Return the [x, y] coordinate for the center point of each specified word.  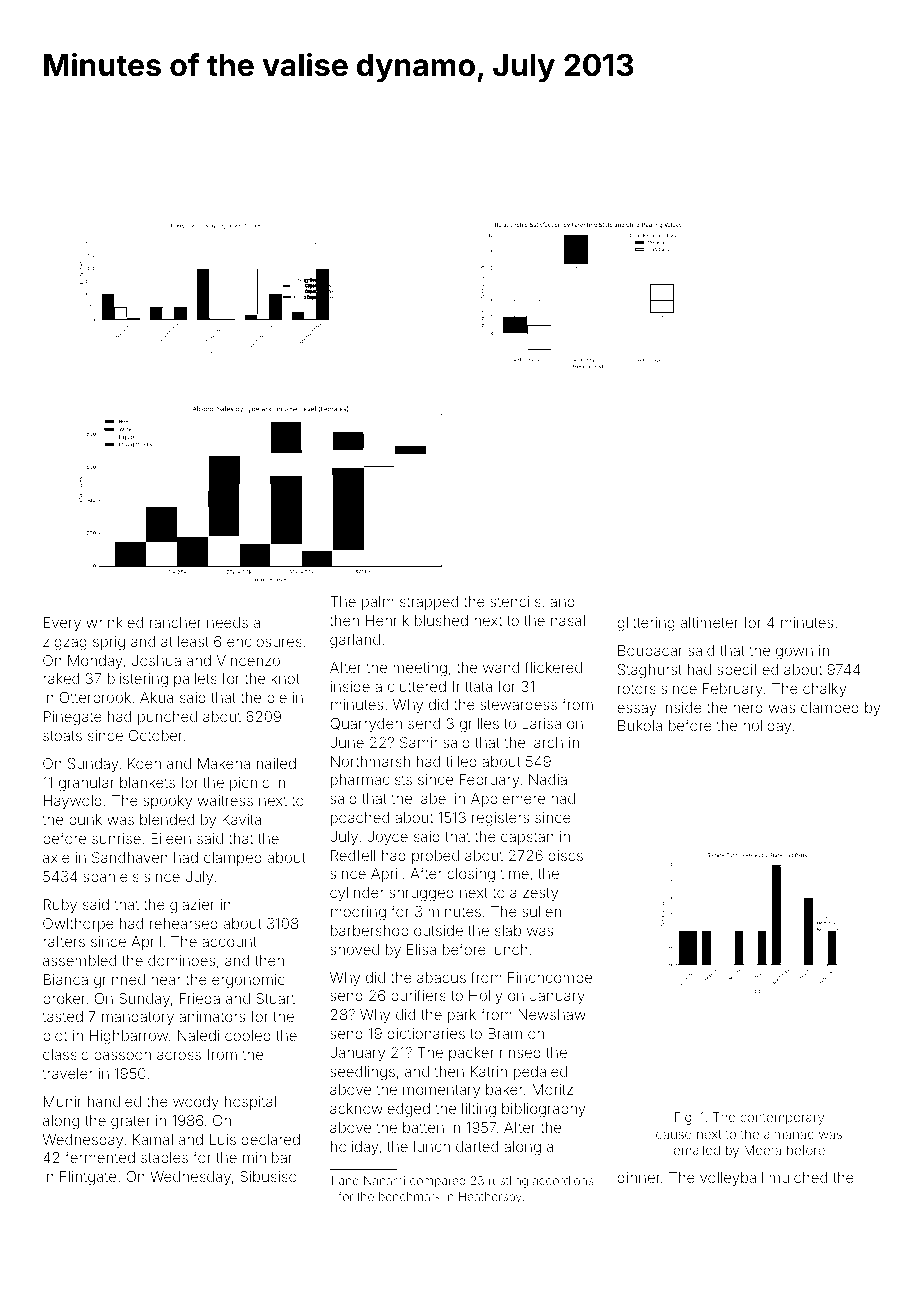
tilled [461, 761]
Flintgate [88, 1178]
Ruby [60, 906]
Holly [485, 997]
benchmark [410, 1196]
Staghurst [650, 671]
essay [636, 710]
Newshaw [552, 1014]
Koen [144, 763]
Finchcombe [550, 977]
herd [748, 707]
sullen [541, 911]
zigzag [65, 643]
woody [196, 1103]
